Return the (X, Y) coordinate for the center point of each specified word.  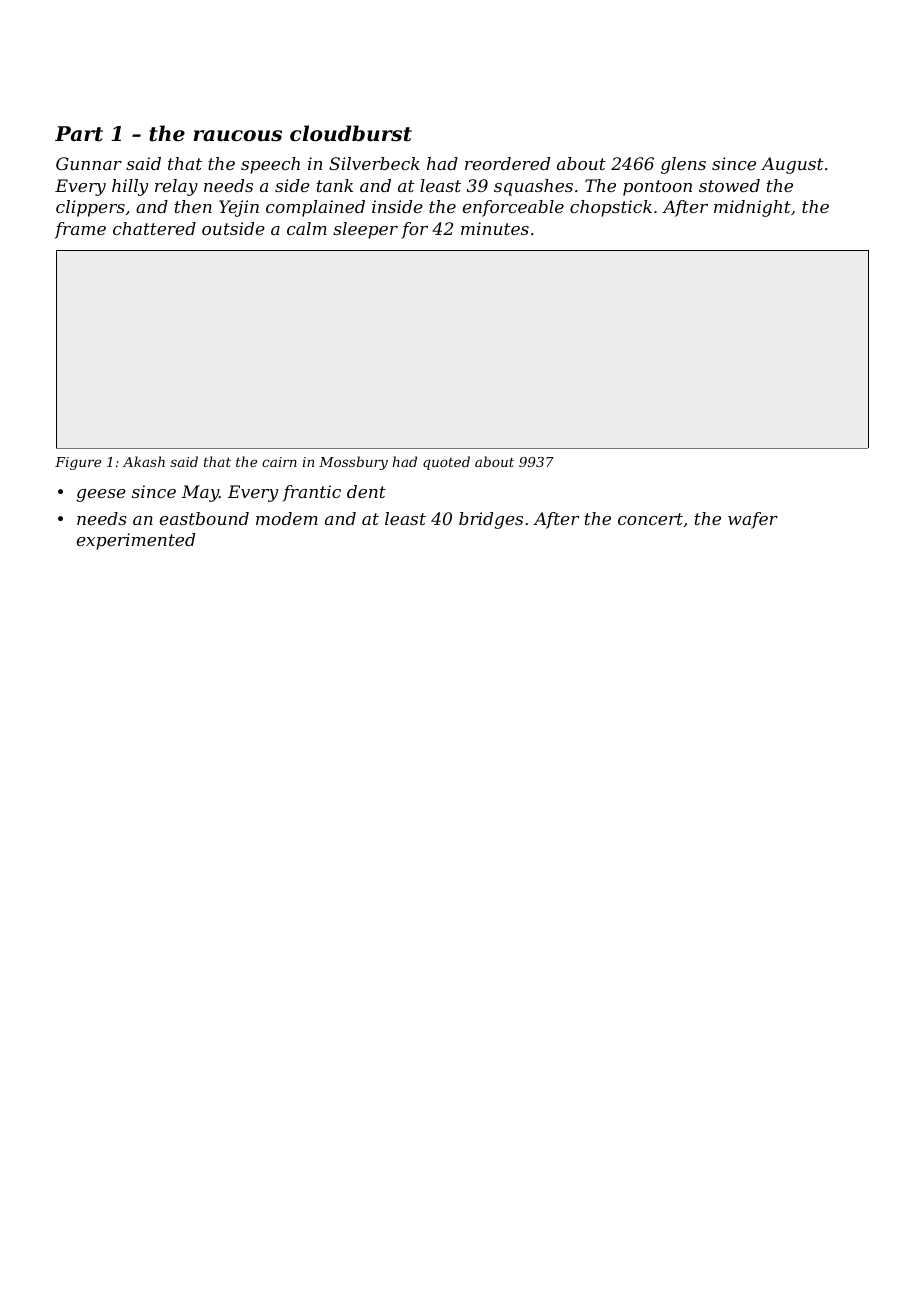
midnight (752, 208)
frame (80, 230)
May (200, 493)
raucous (237, 136)
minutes (495, 228)
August (792, 165)
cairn (279, 462)
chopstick (611, 208)
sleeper (365, 230)
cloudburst (351, 133)
